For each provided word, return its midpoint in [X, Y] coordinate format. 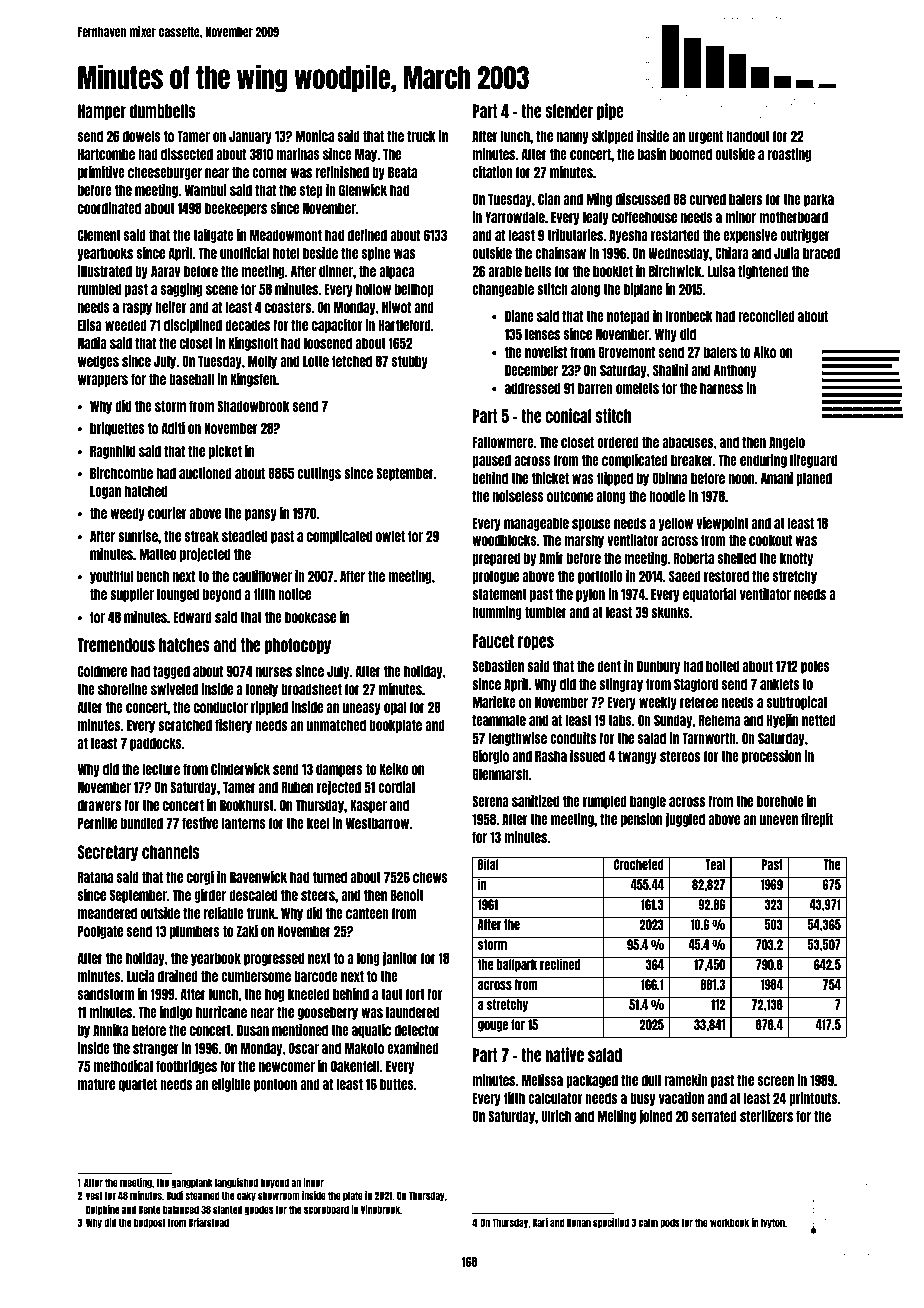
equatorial [710, 595]
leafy [596, 218]
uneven [779, 820]
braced [821, 253]
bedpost [150, 1223]
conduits [573, 738]
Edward [192, 617]
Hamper [102, 112]
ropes [536, 643]
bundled [142, 823]
